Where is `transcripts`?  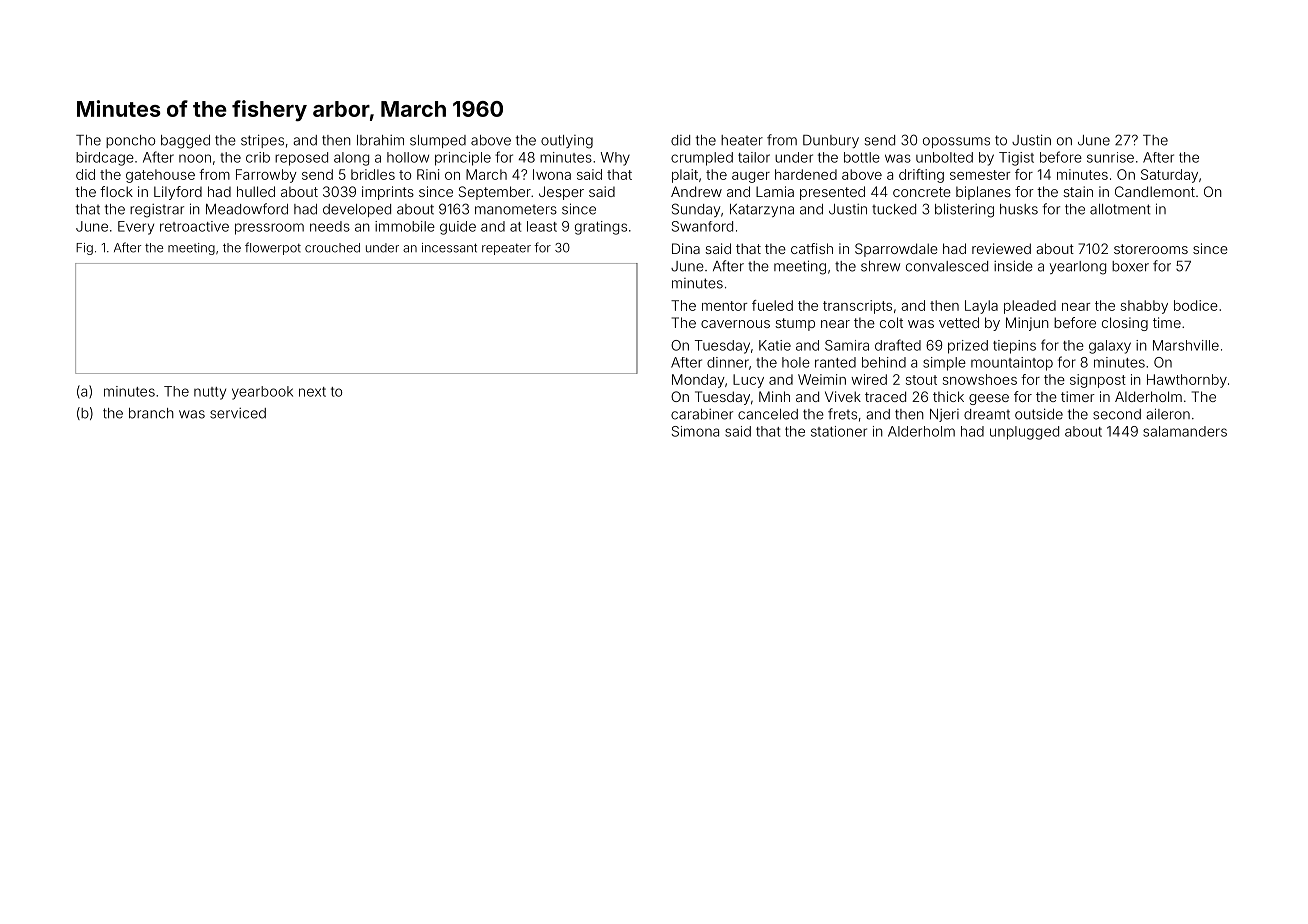 transcripts is located at coordinates (857, 307).
